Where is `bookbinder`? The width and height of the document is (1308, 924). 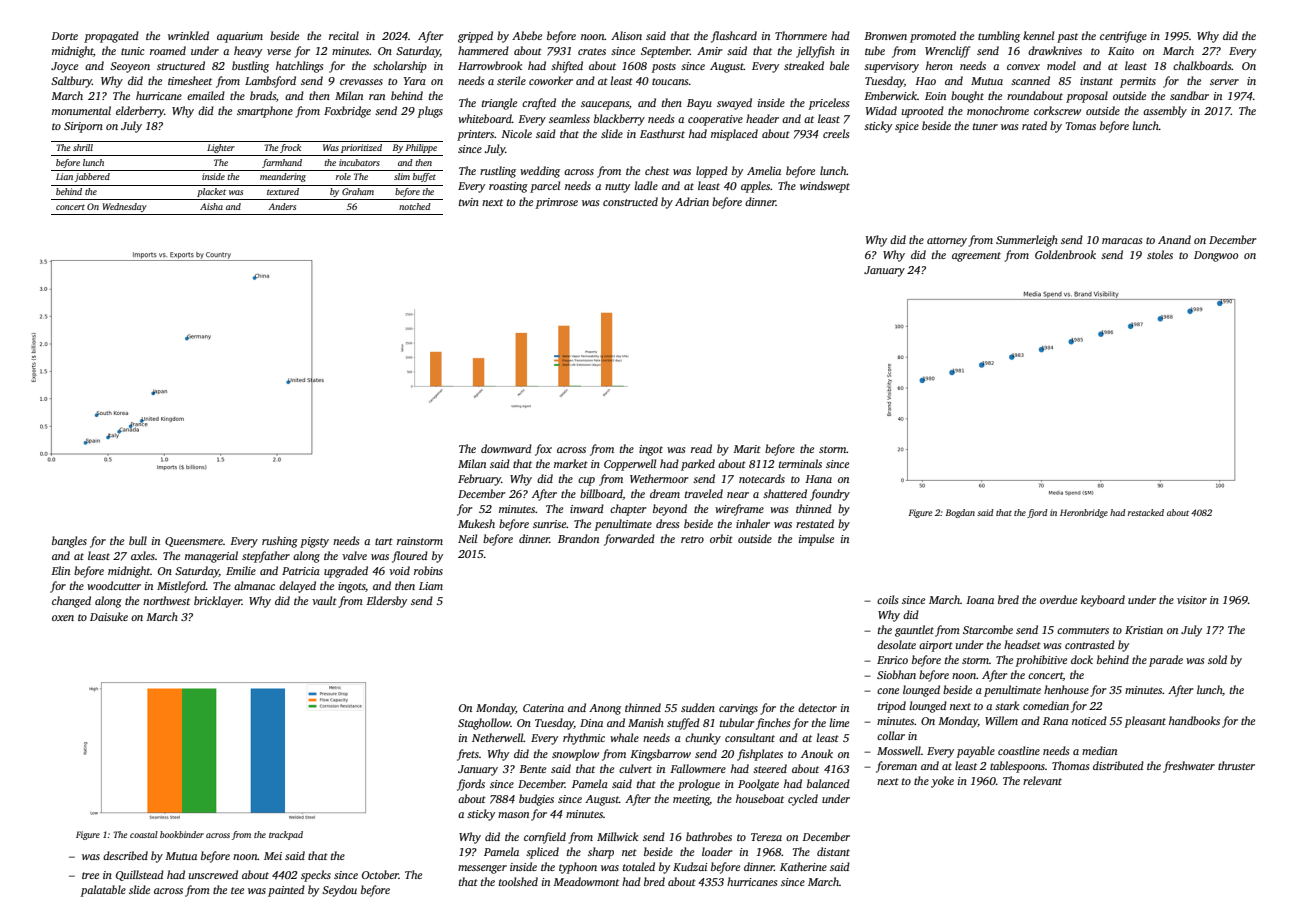
bookbinder is located at coordinates (182, 834).
